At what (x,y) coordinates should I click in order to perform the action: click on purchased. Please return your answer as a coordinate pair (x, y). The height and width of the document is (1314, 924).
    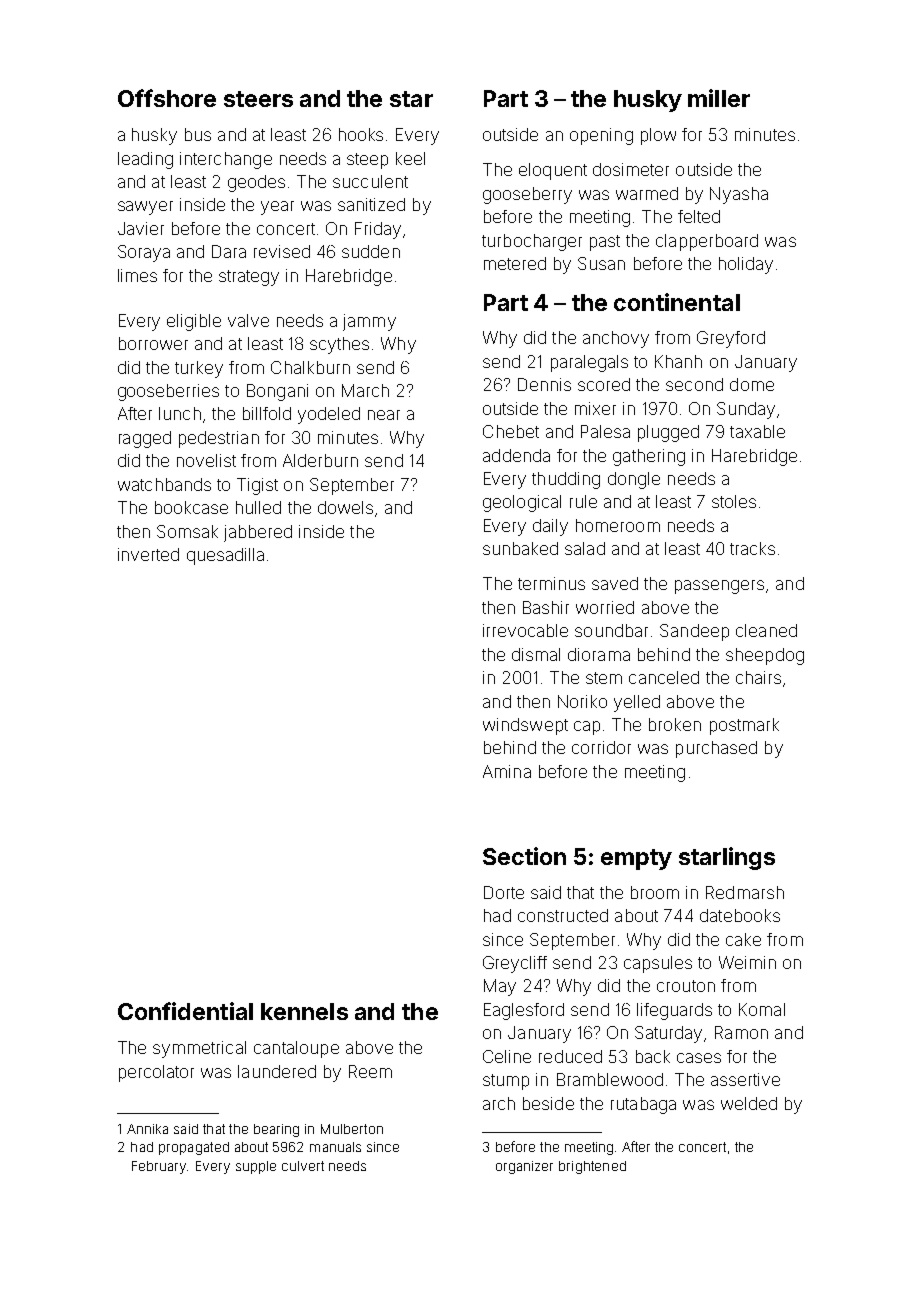
    Looking at the image, I should click on (716, 749).
